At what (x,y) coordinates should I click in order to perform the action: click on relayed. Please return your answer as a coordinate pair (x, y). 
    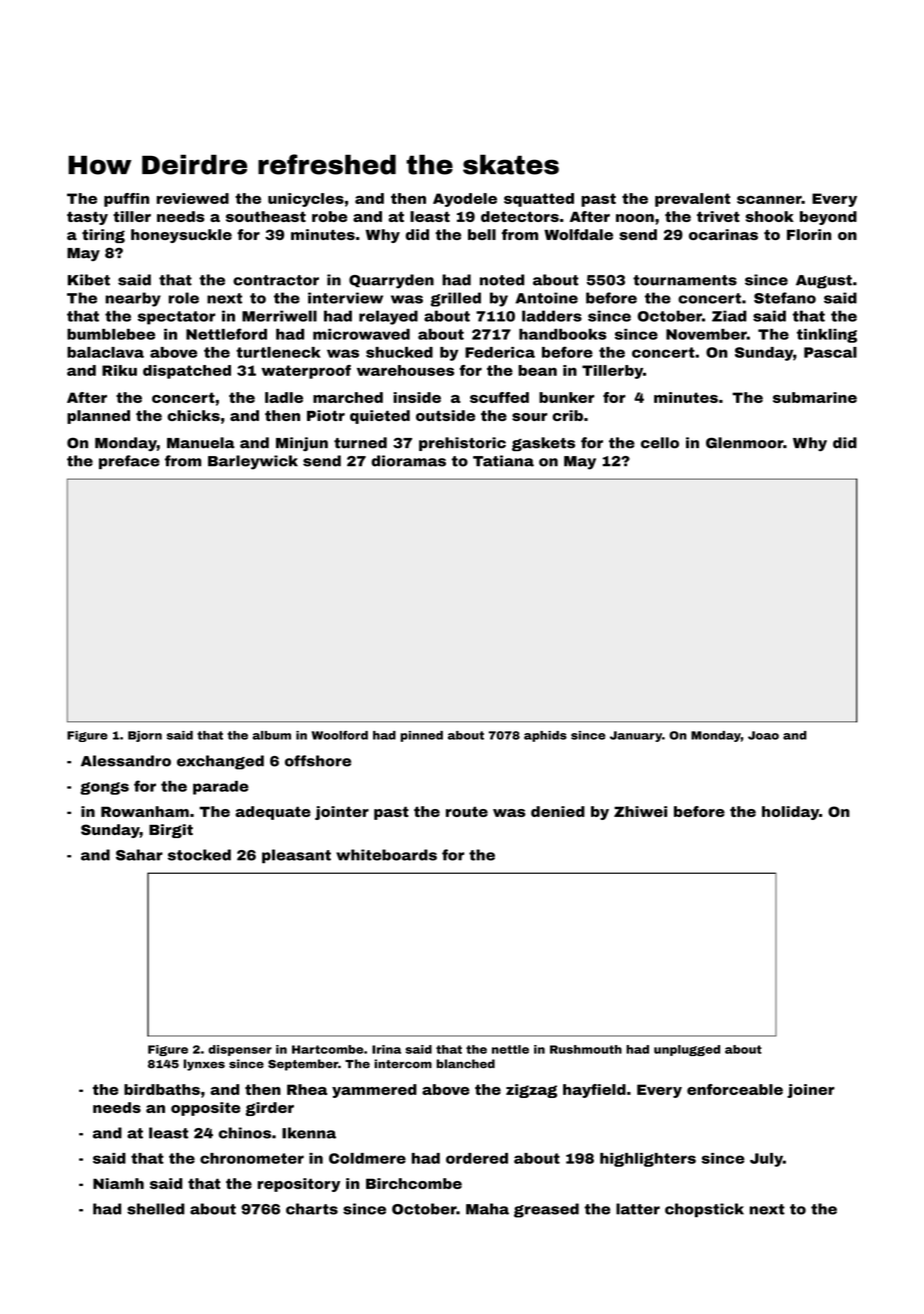
    Looking at the image, I should click on (388, 317).
